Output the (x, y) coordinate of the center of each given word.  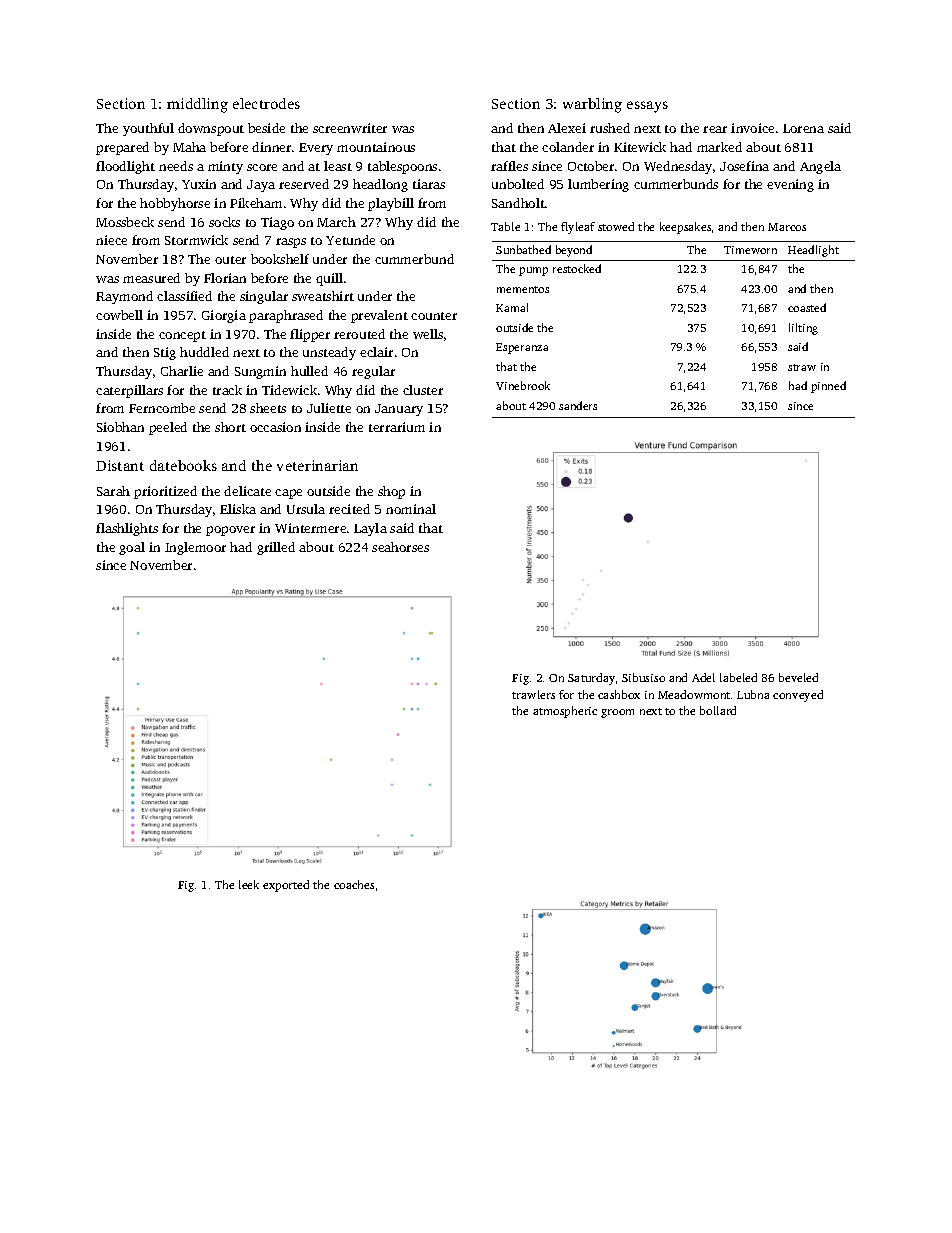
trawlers (533, 694)
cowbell (119, 315)
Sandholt (518, 203)
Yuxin (199, 184)
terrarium (397, 427)
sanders (578, 405)
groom (617, 713)
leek (249, 884)
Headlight (813, 251)
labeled (738, 677)
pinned (828, 387)
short (230, 427)
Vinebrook (523, 385)
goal (132, 548)
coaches (354, 884)
